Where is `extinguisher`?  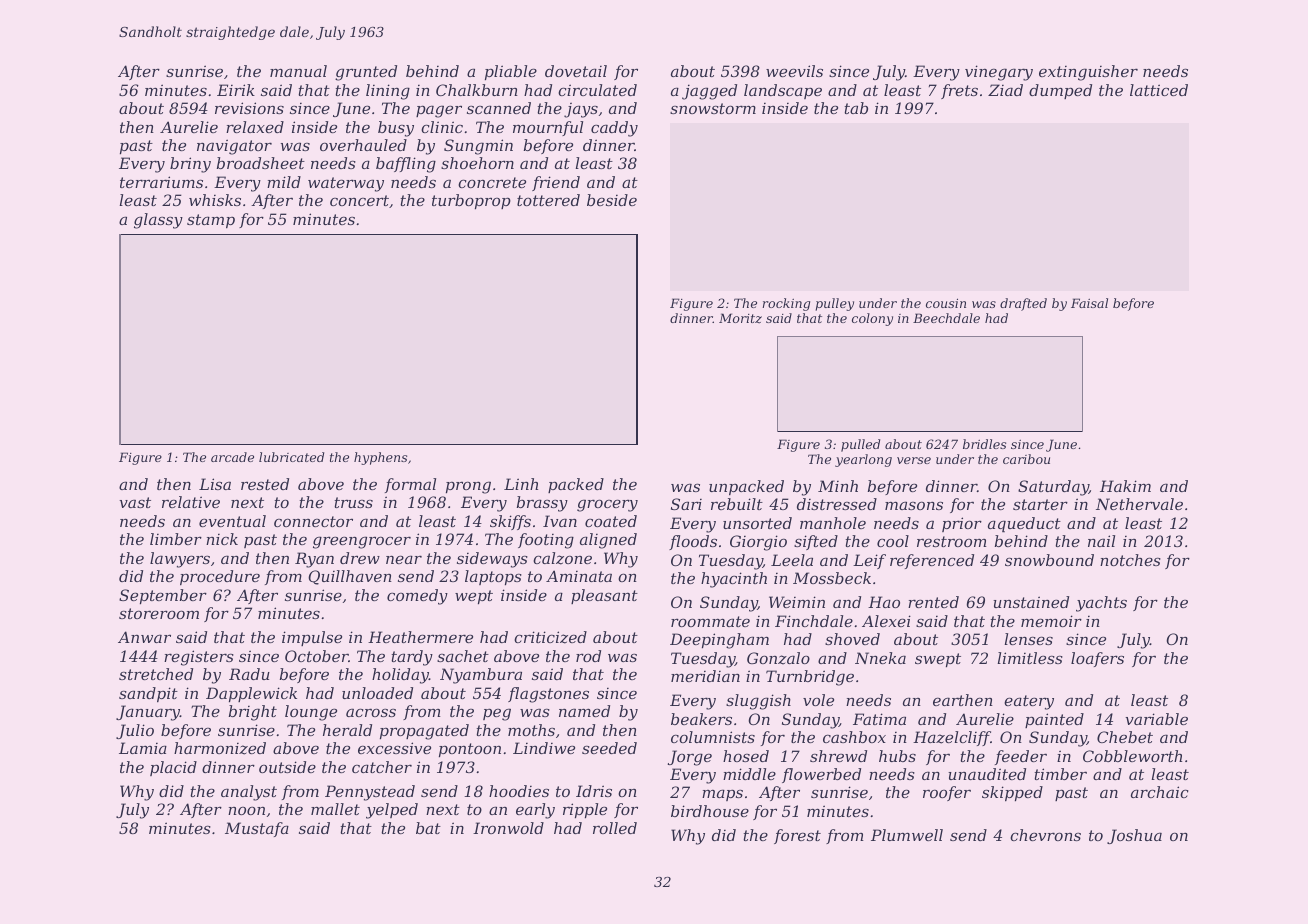 extinguisher is located at coordinates (1088, 73).
